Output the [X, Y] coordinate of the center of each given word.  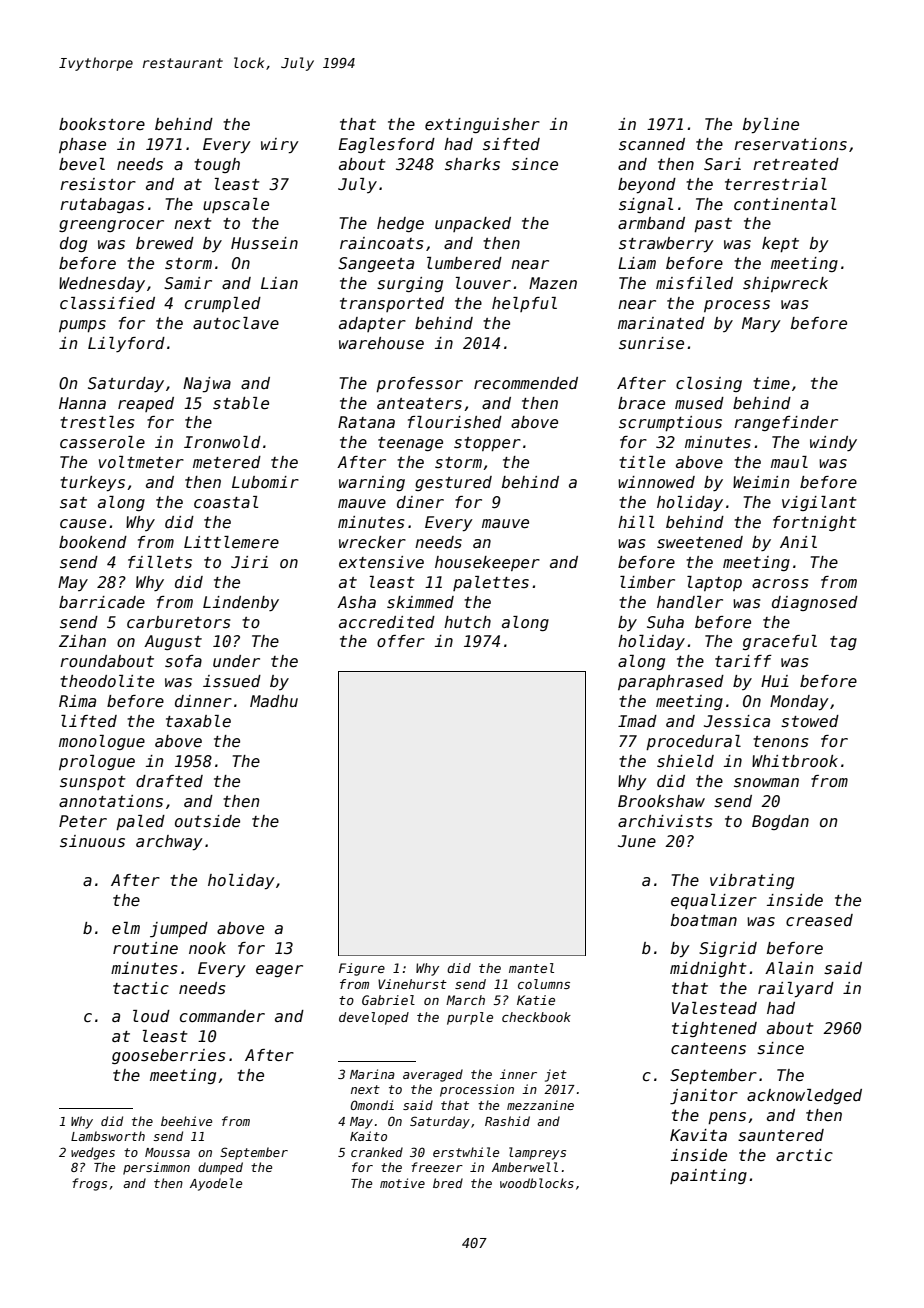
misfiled [694, 283]
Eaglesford [386, 145]
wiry [280, 146]
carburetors [179, 622]
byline [771, 126]
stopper [487, 444]
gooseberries [169, 1056]
